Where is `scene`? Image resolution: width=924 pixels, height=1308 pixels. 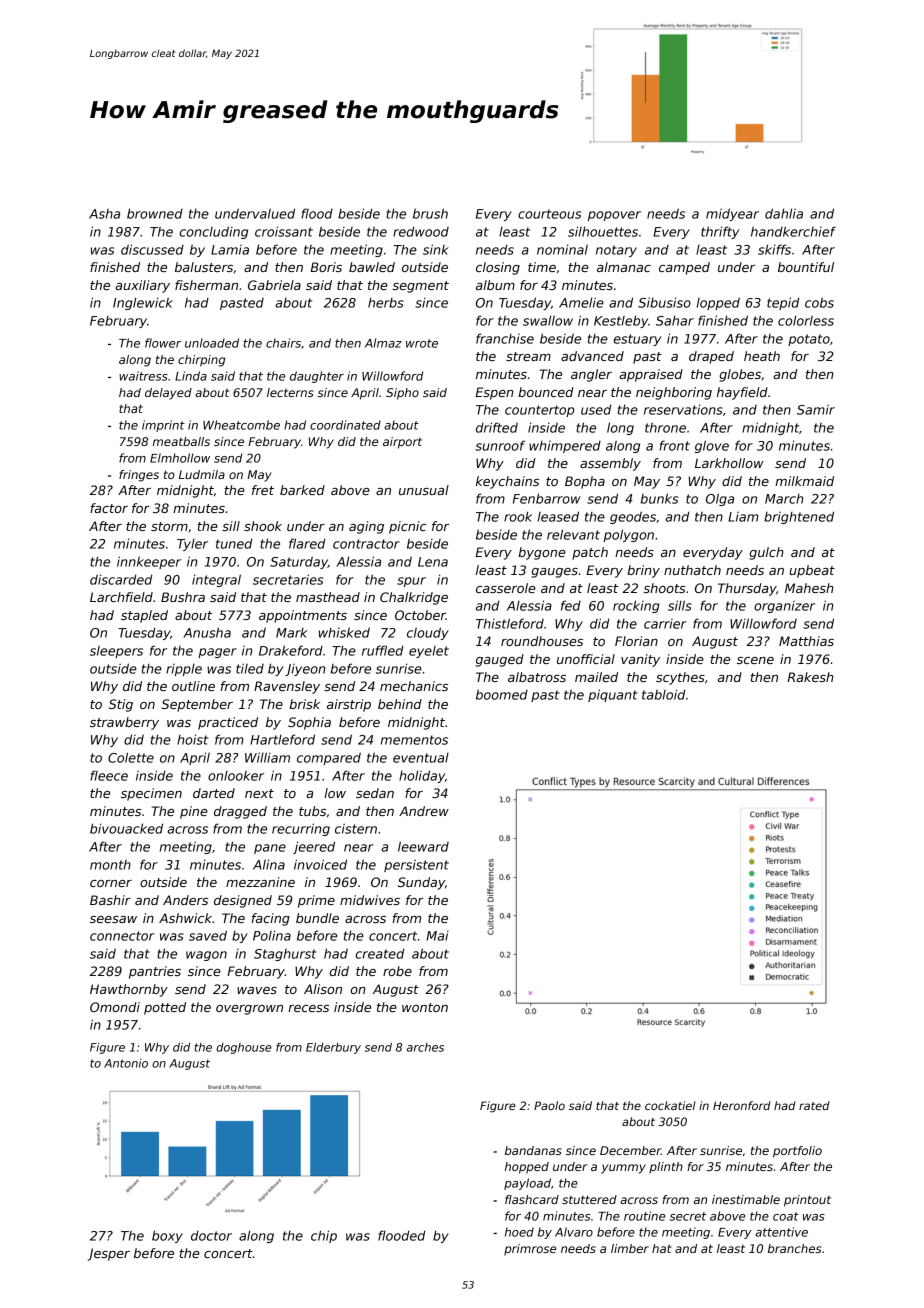
scene is located at coordinates (755, 660).
